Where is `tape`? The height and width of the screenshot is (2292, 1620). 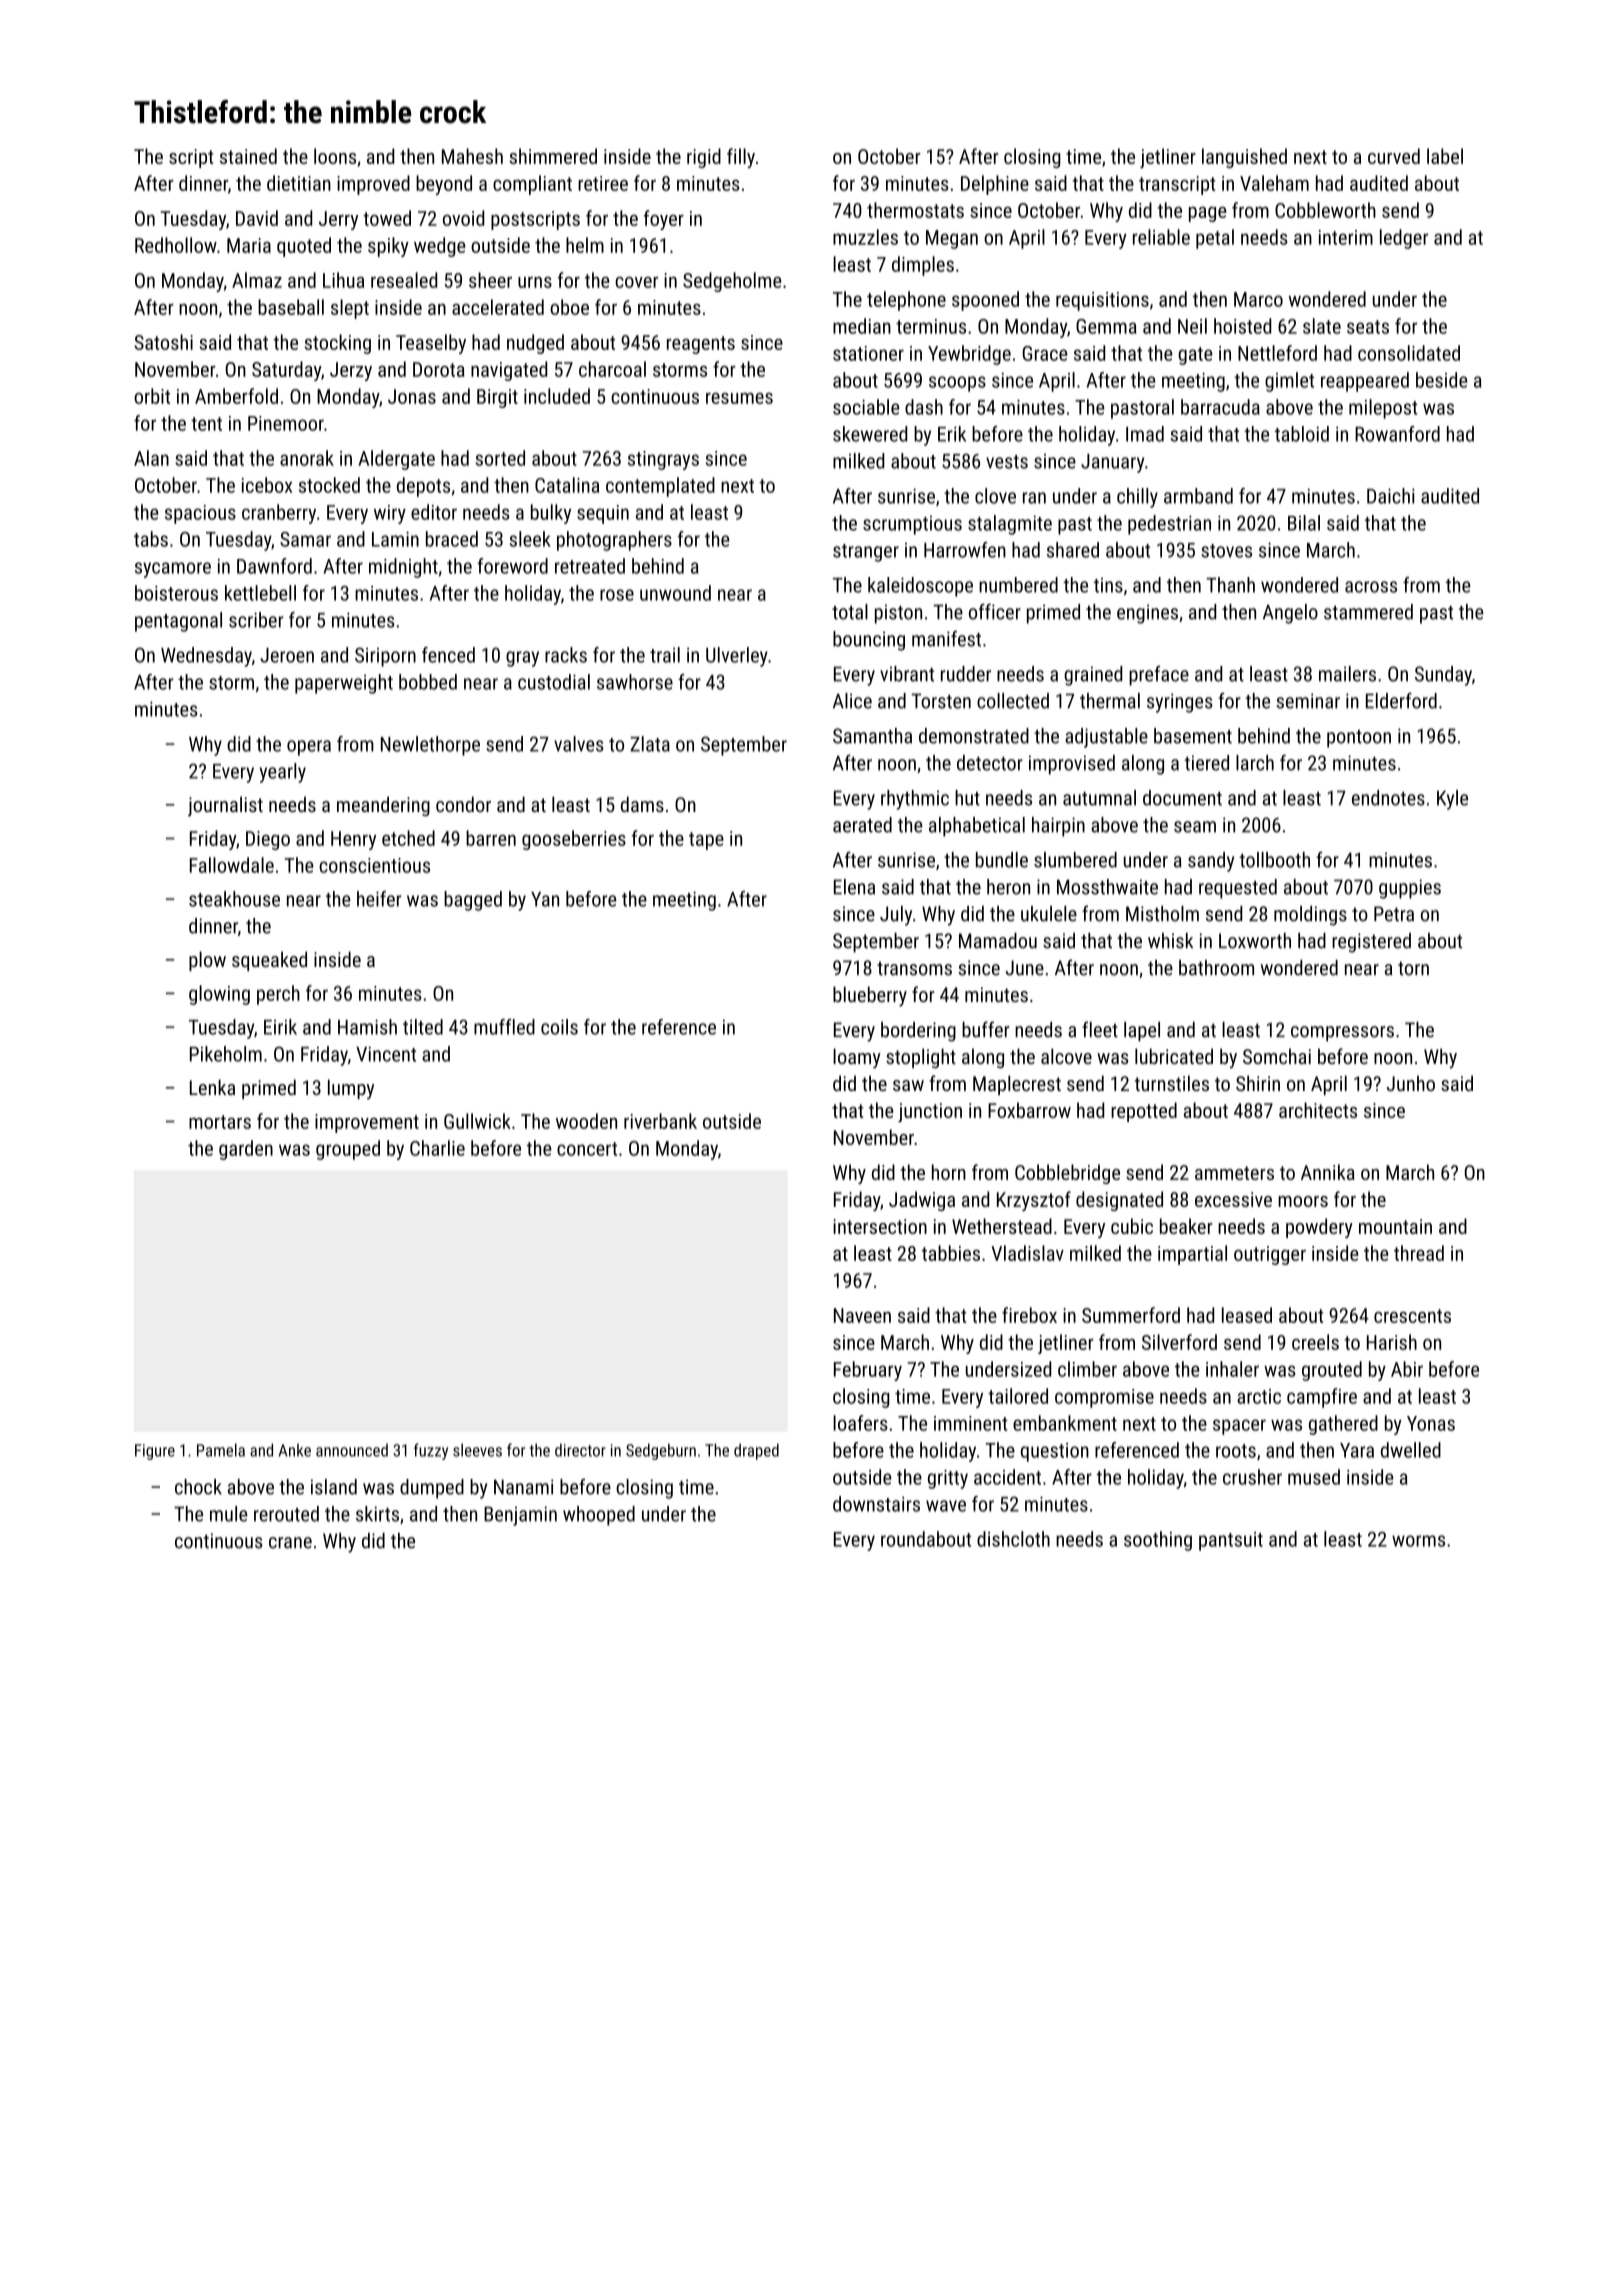
tape is located at coordinates (706, 841).
